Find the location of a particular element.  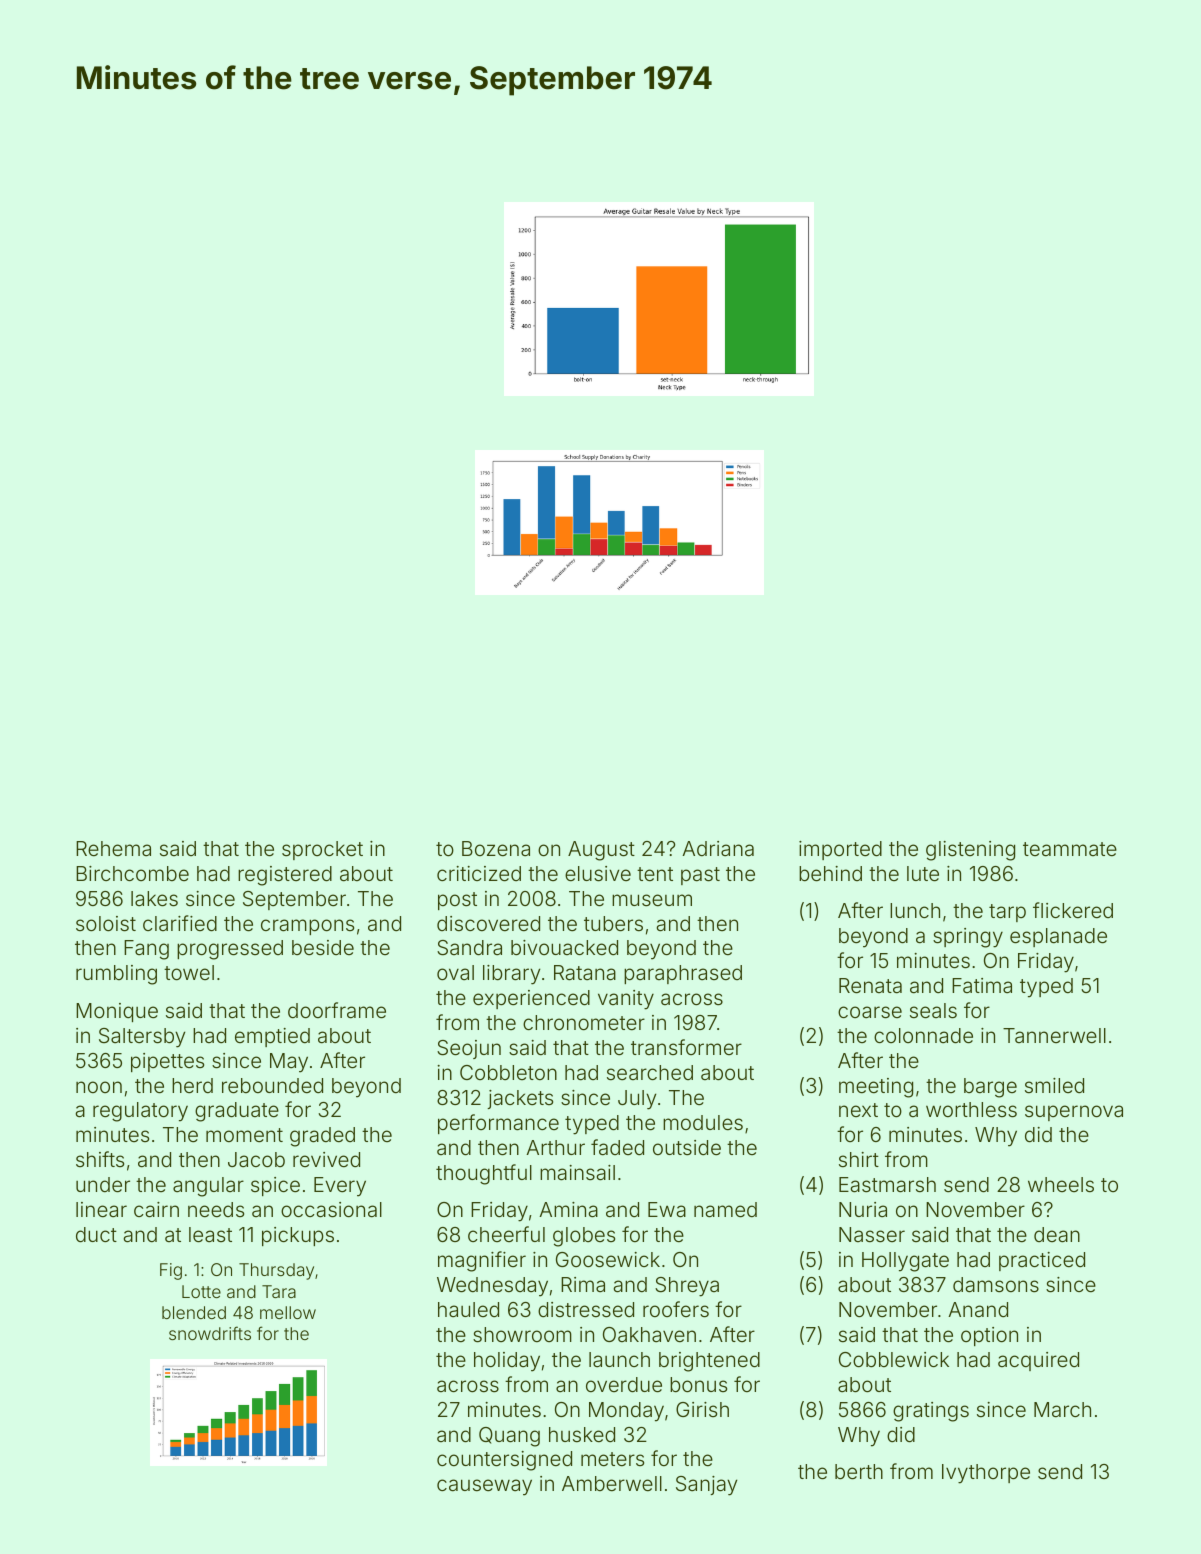

oval is located at coordinates (455, 972).
